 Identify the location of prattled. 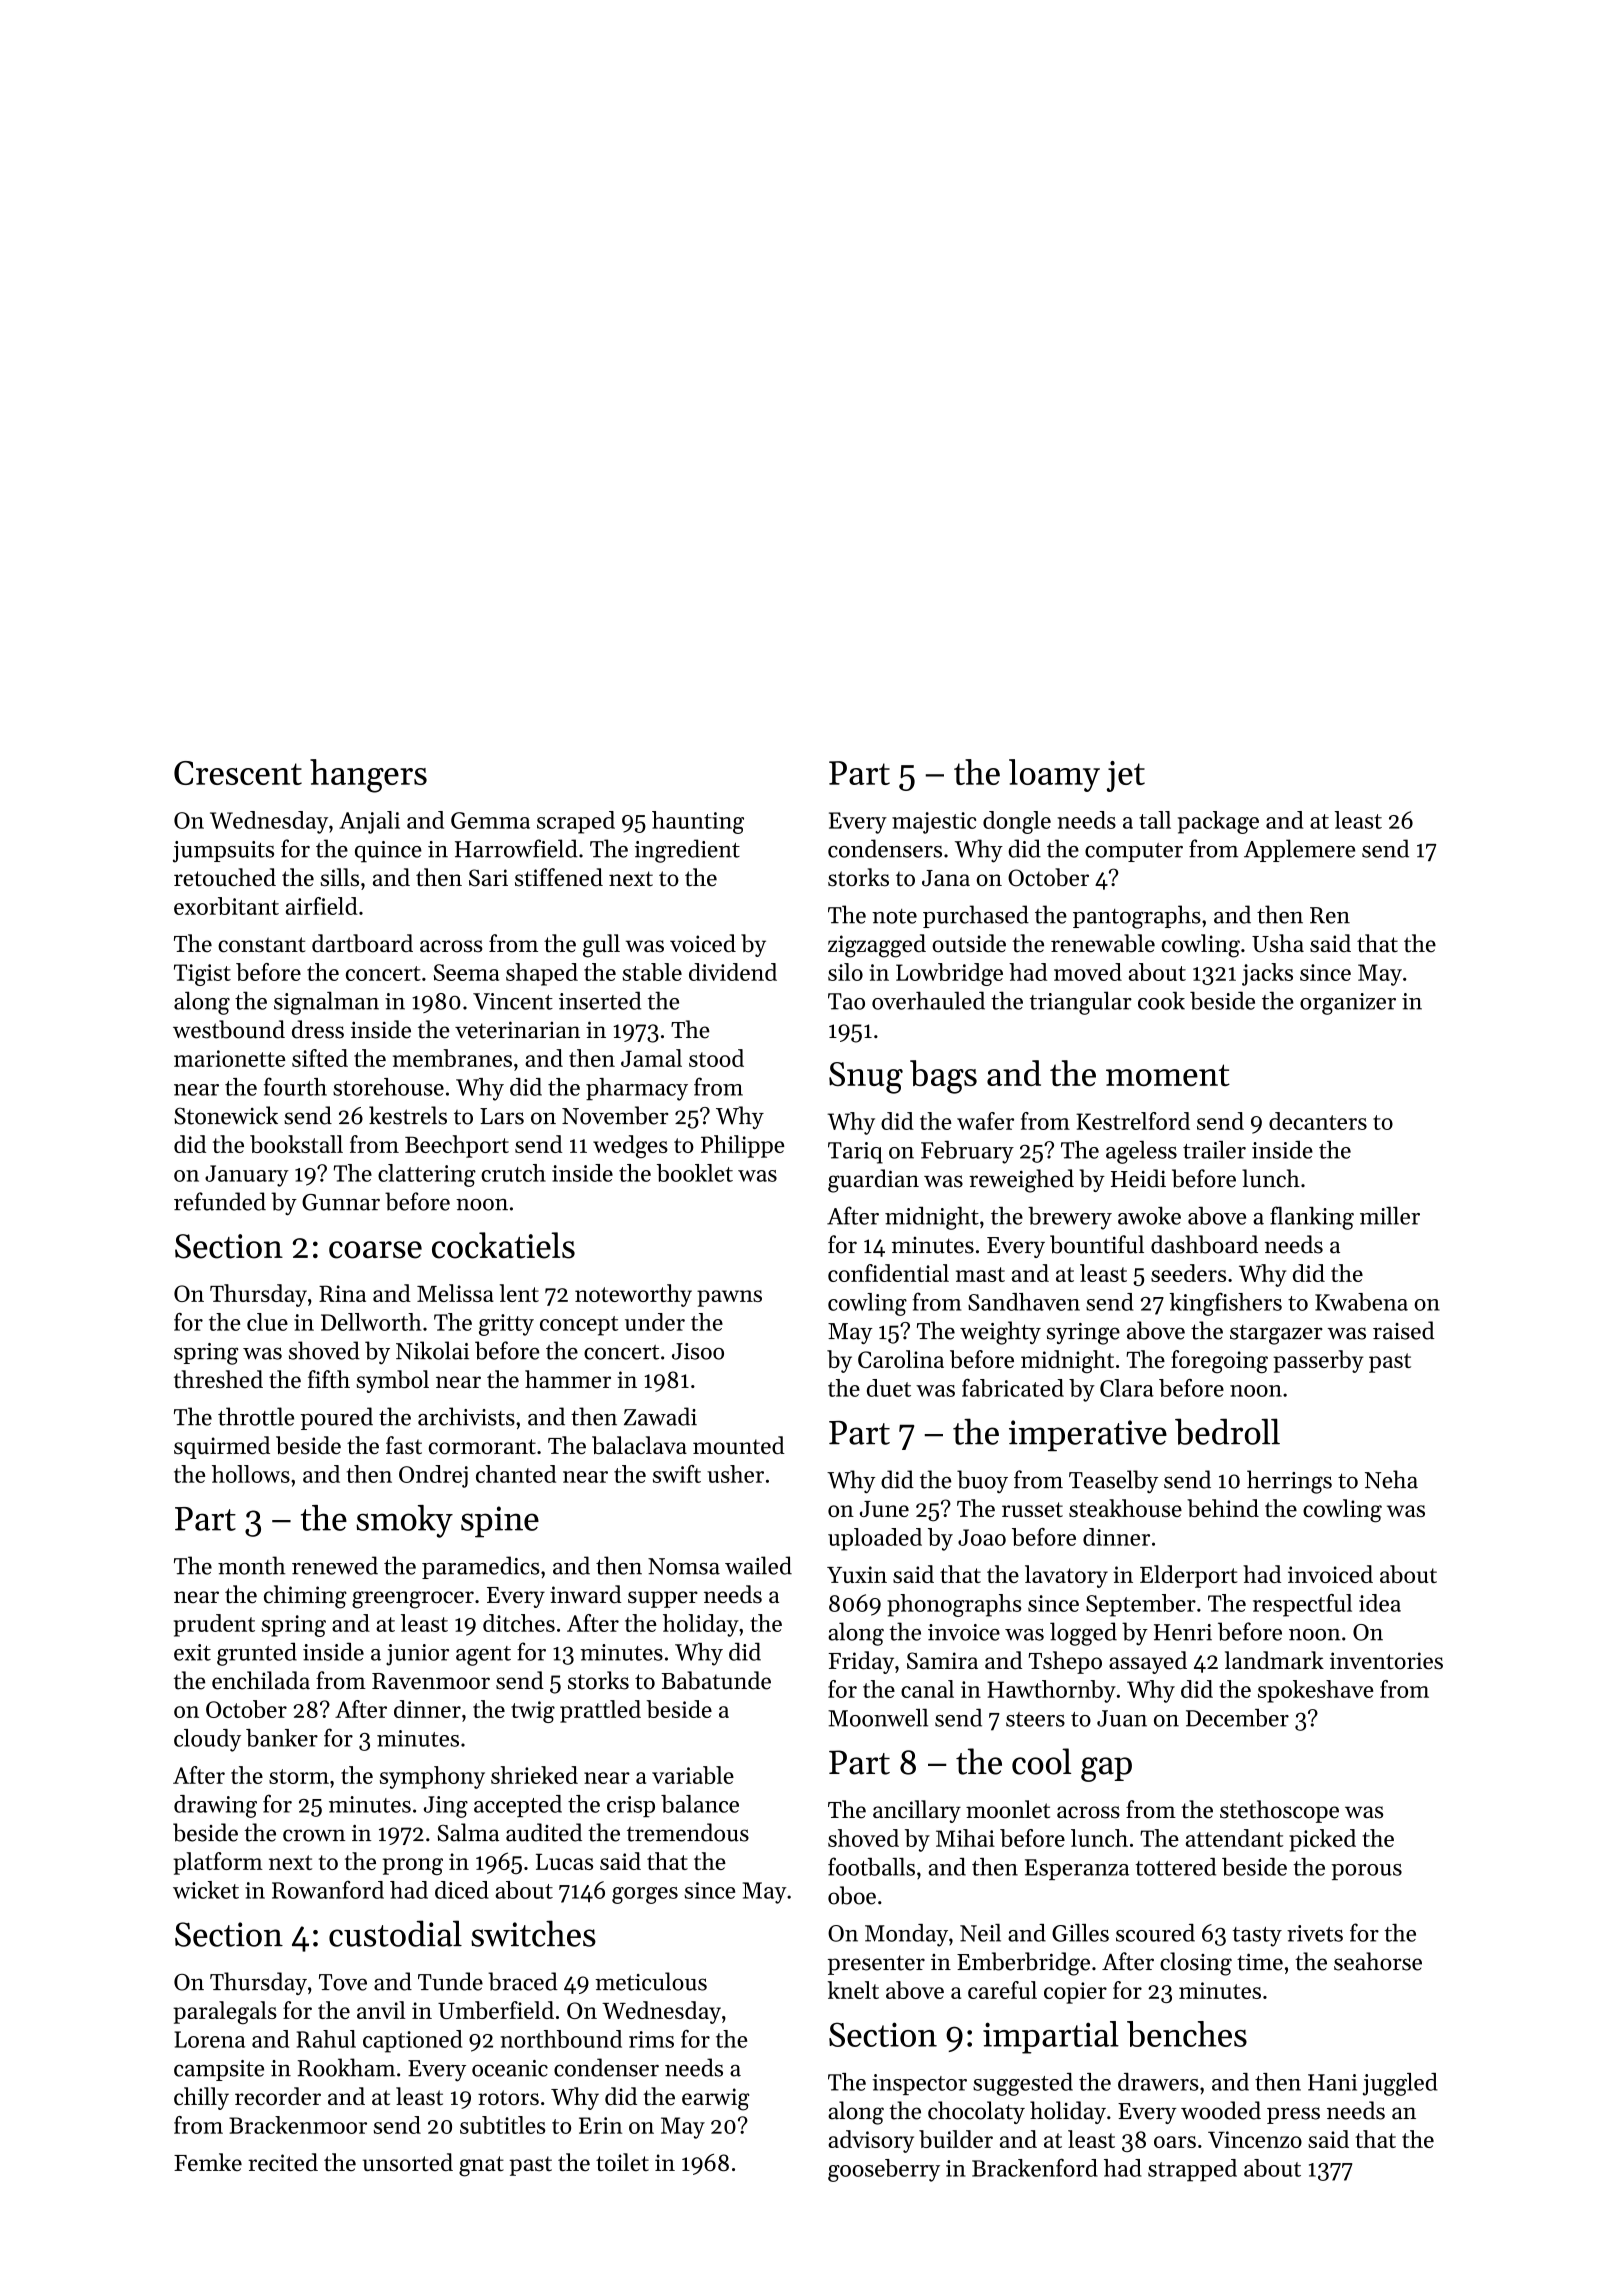
(600, 1711).
